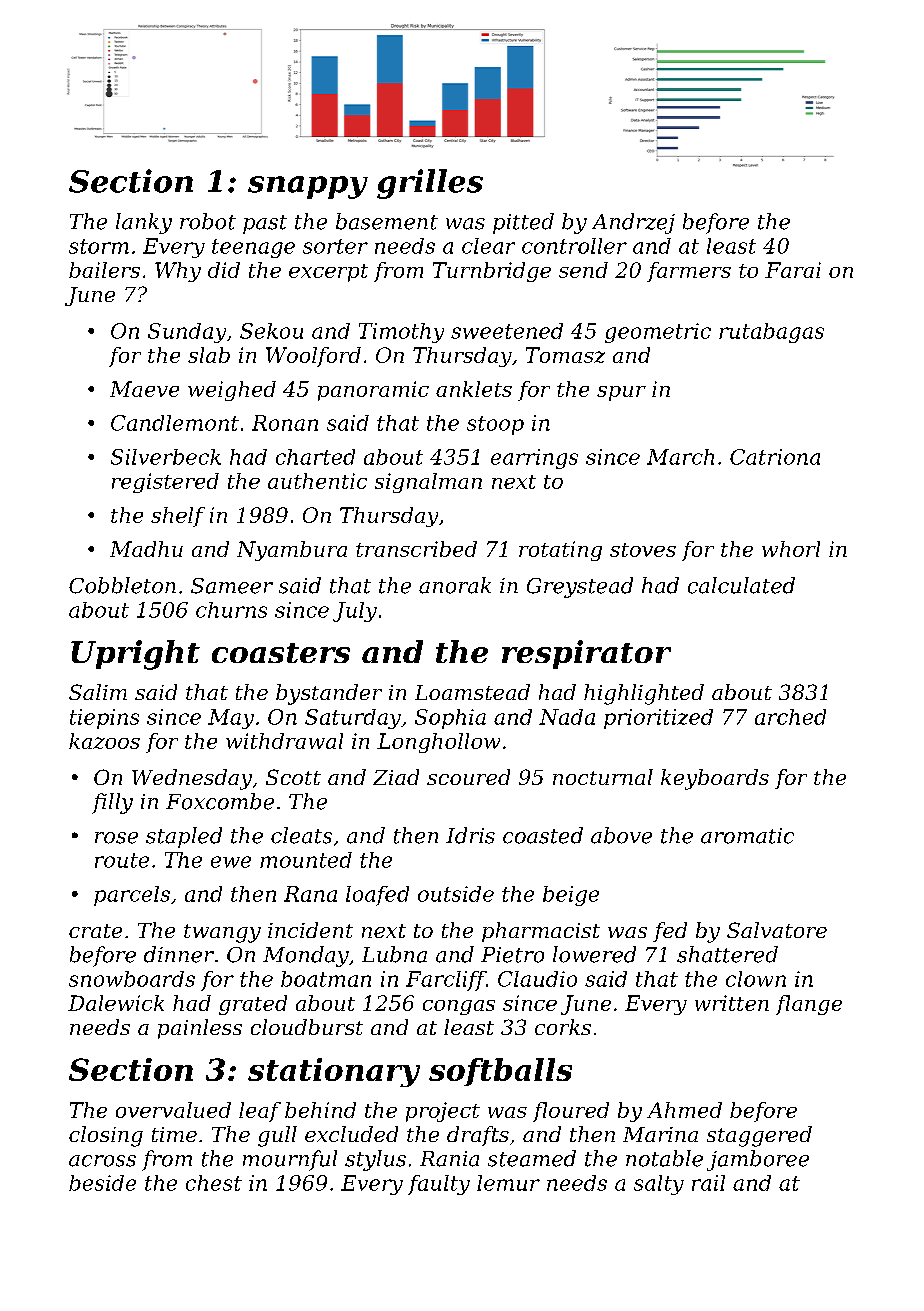  What do you see at coordinates (658, 333) in the page?
I see `geometric` at bounding box center [658, 333].
